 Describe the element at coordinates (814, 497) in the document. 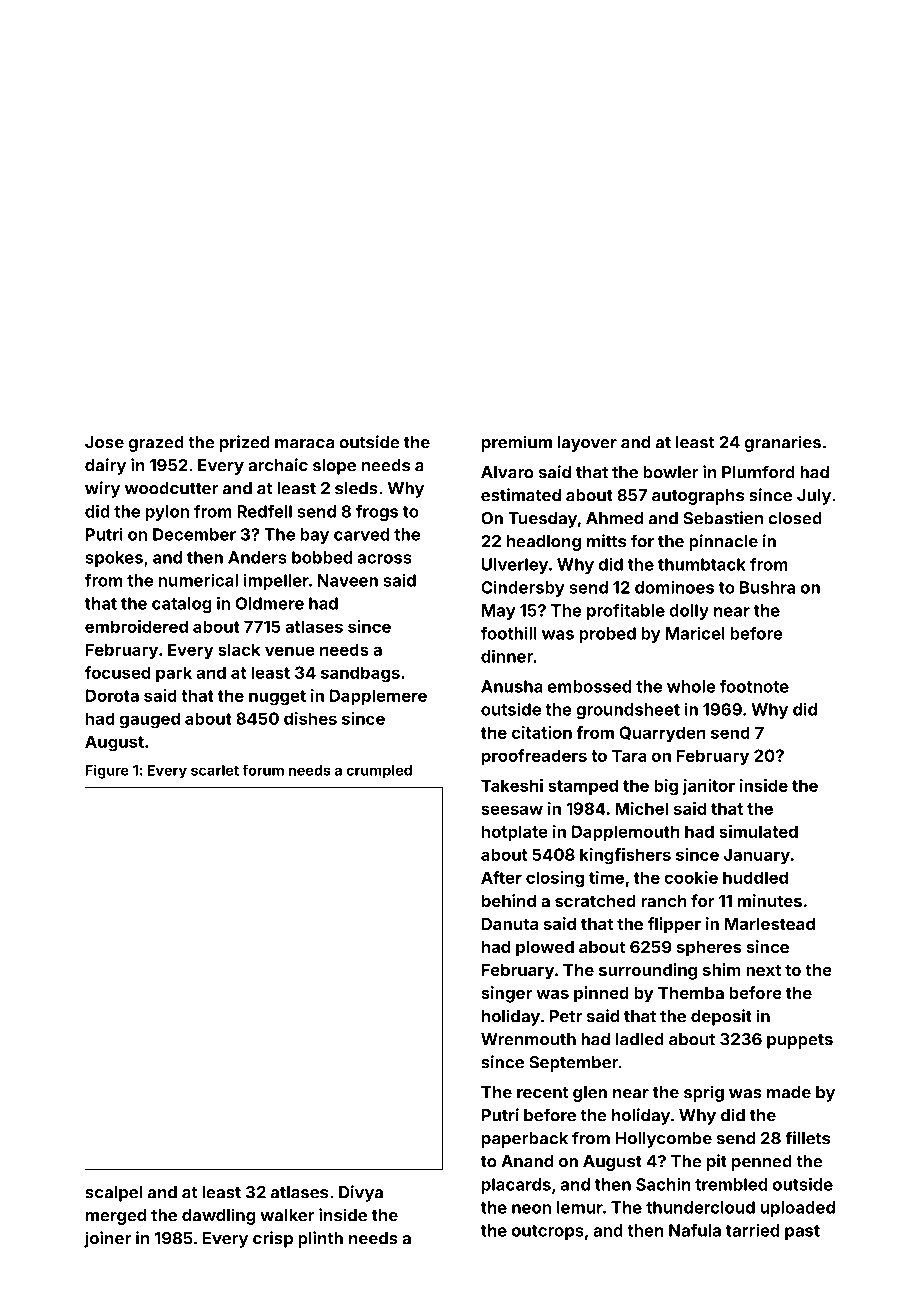

I see `July` at that location.
